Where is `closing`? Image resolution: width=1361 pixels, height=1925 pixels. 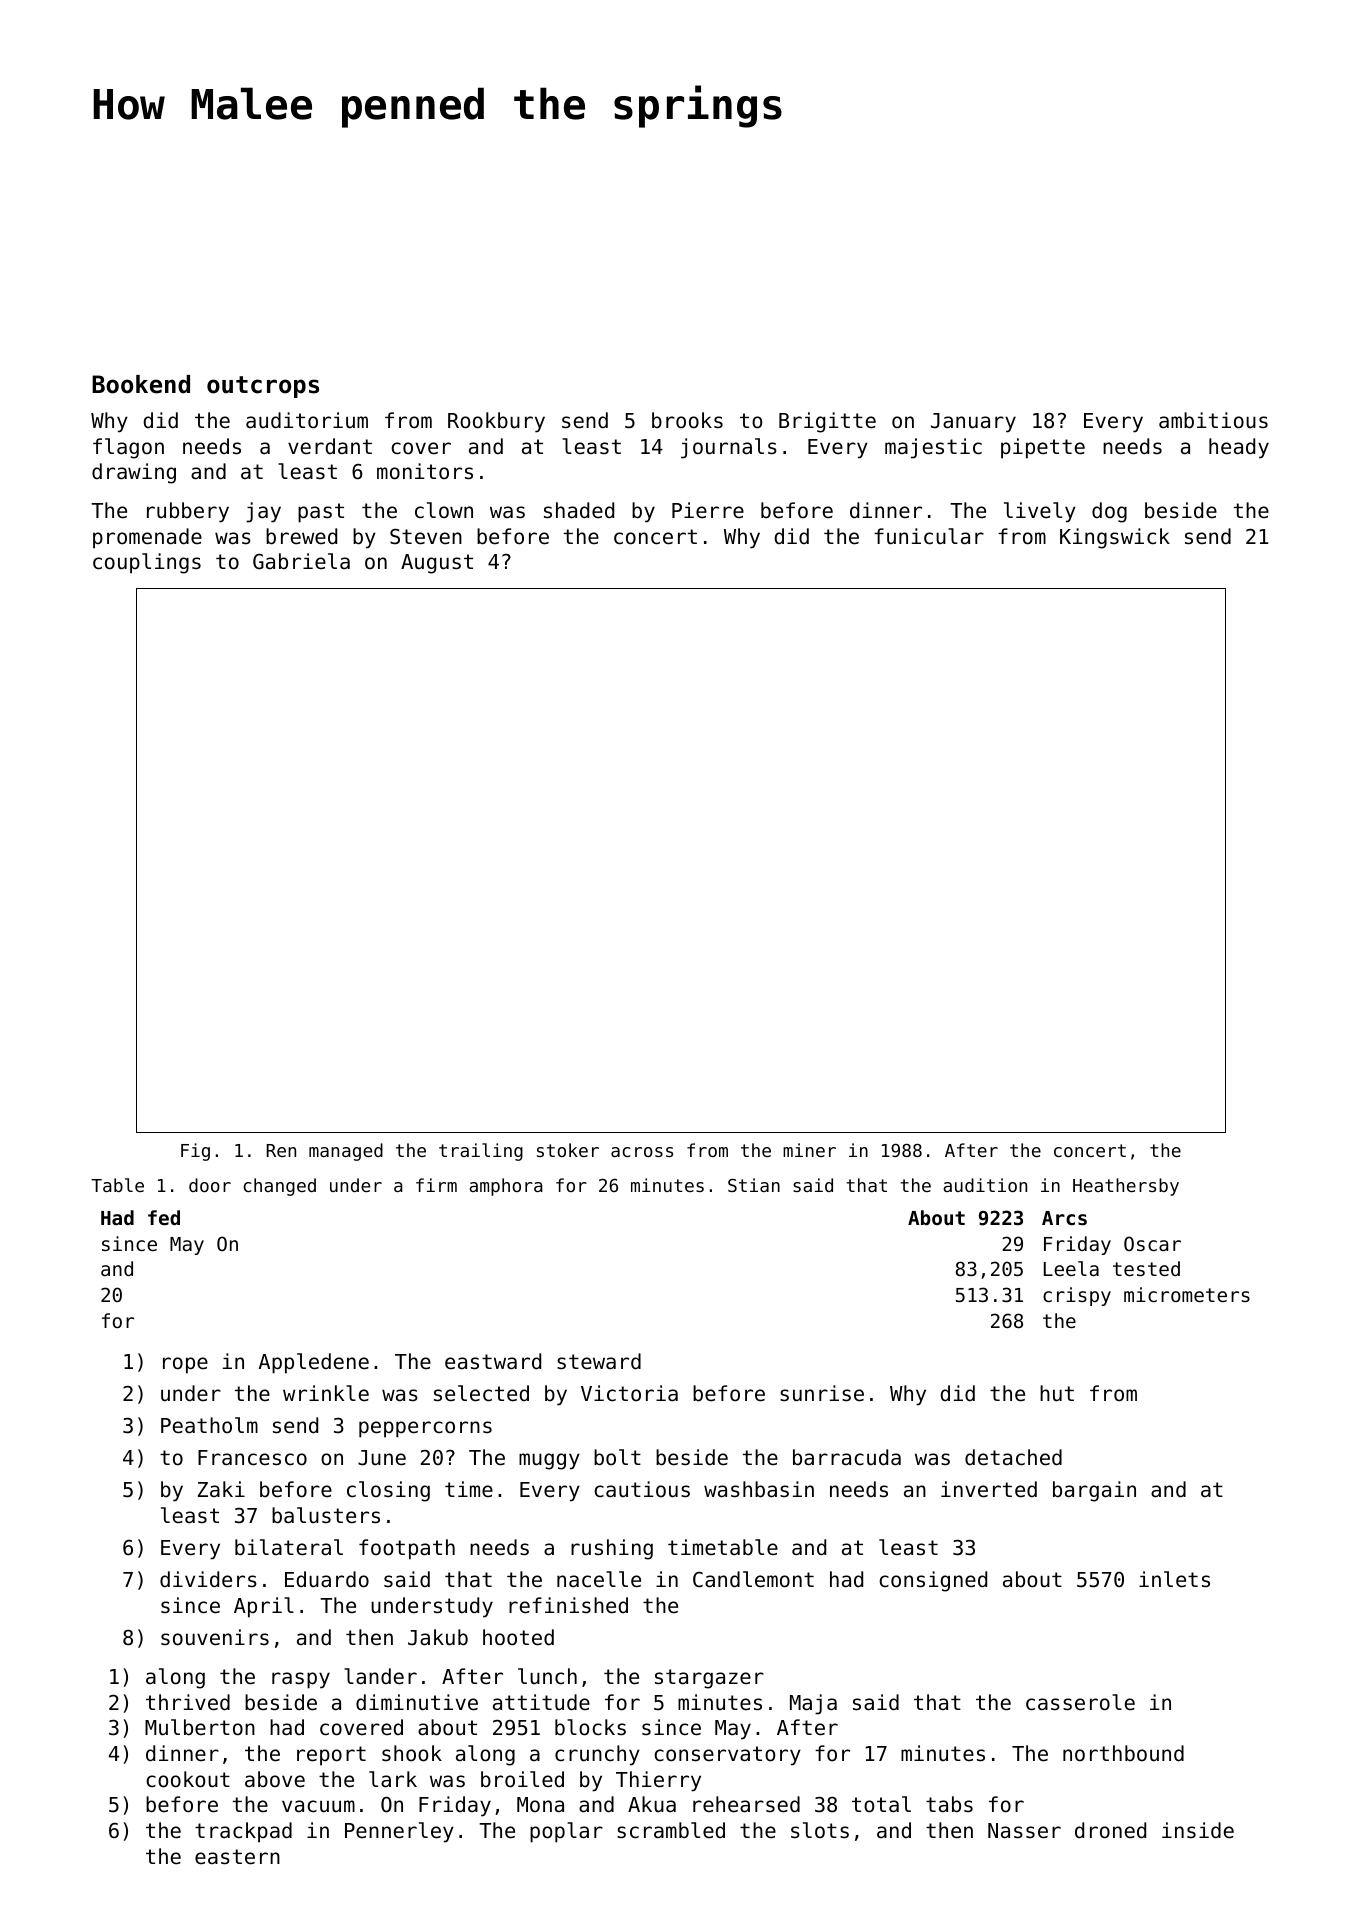
closing is located at coordinates (388, 1491).
